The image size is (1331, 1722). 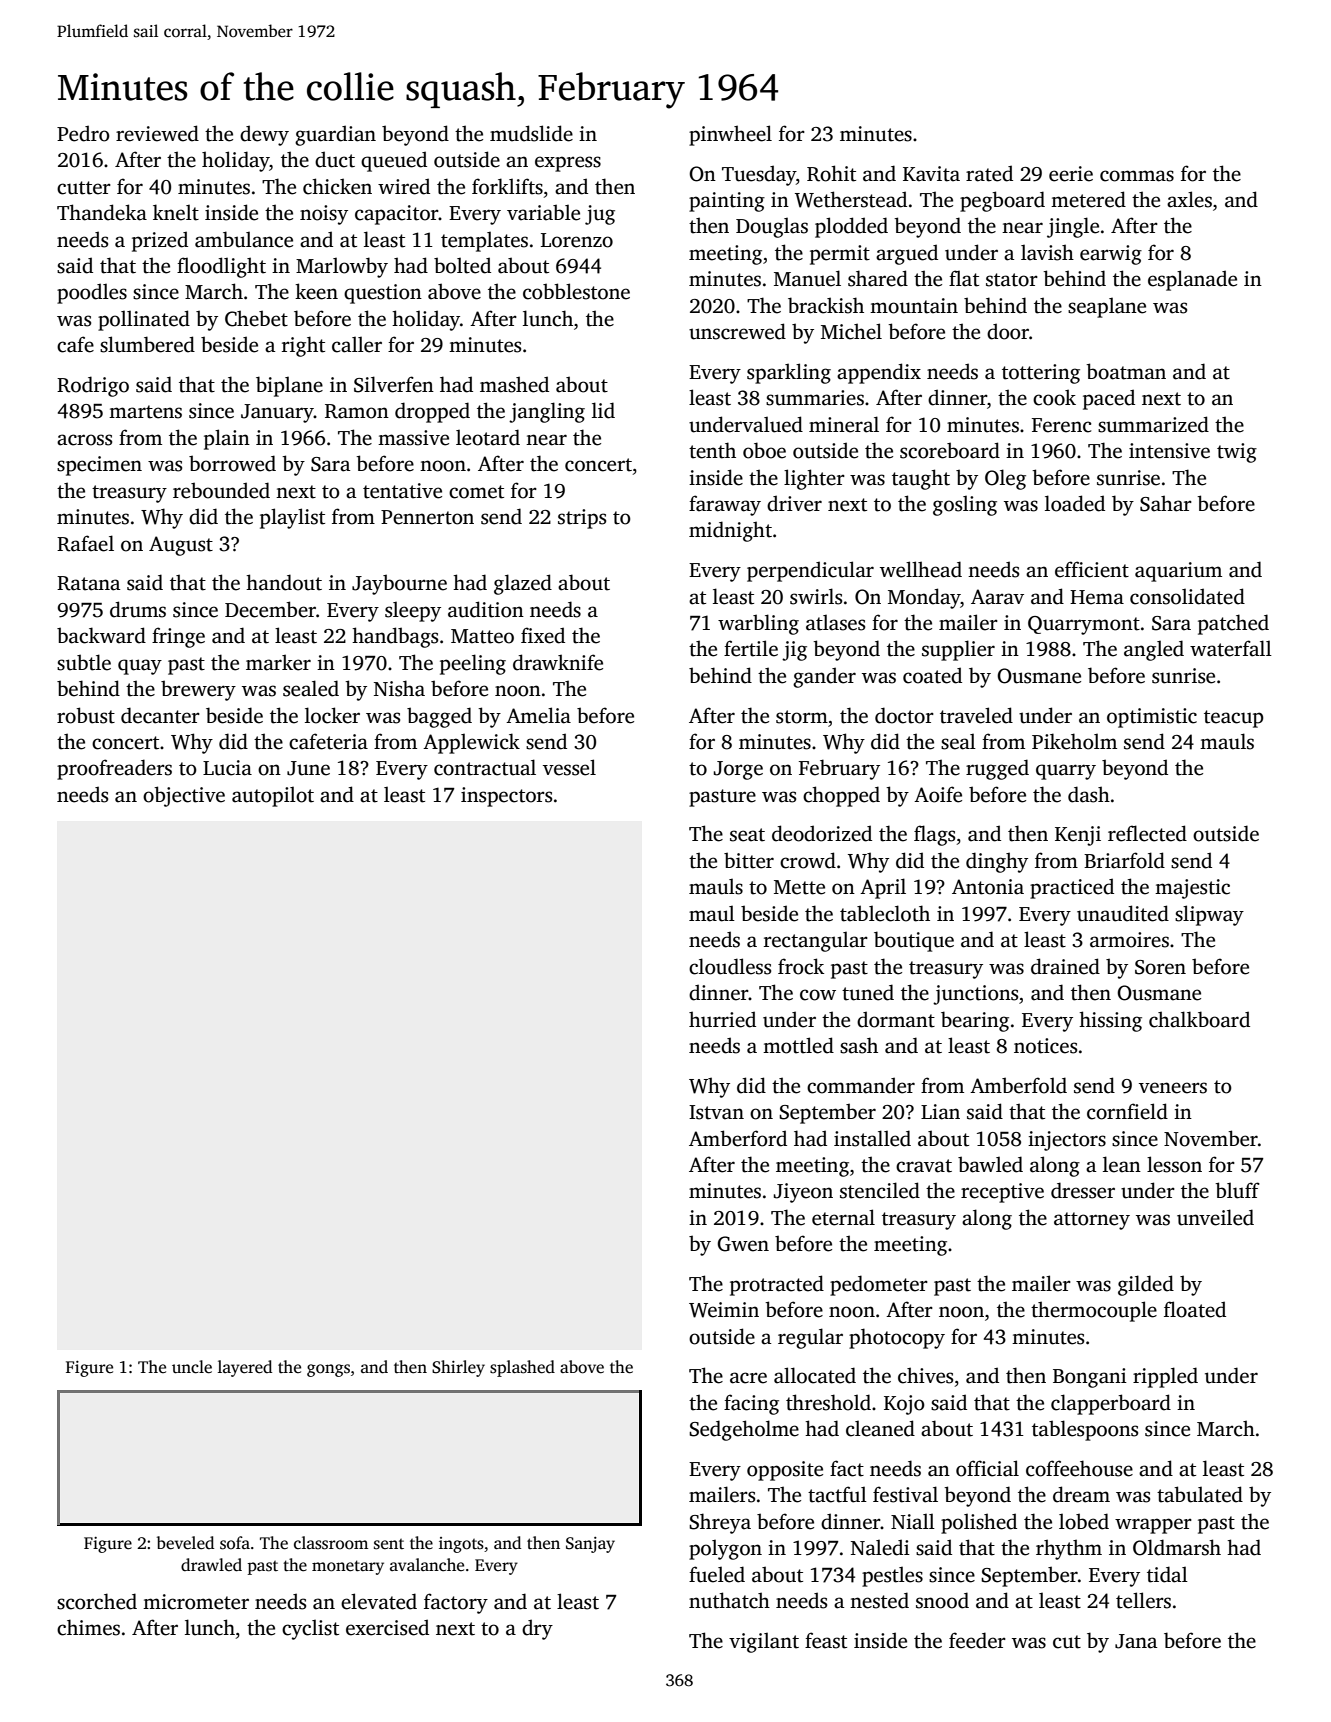 What do you see at coordinates (722, 1019) in the page?
I see `hurried` at bounding box center [722, 1019].
